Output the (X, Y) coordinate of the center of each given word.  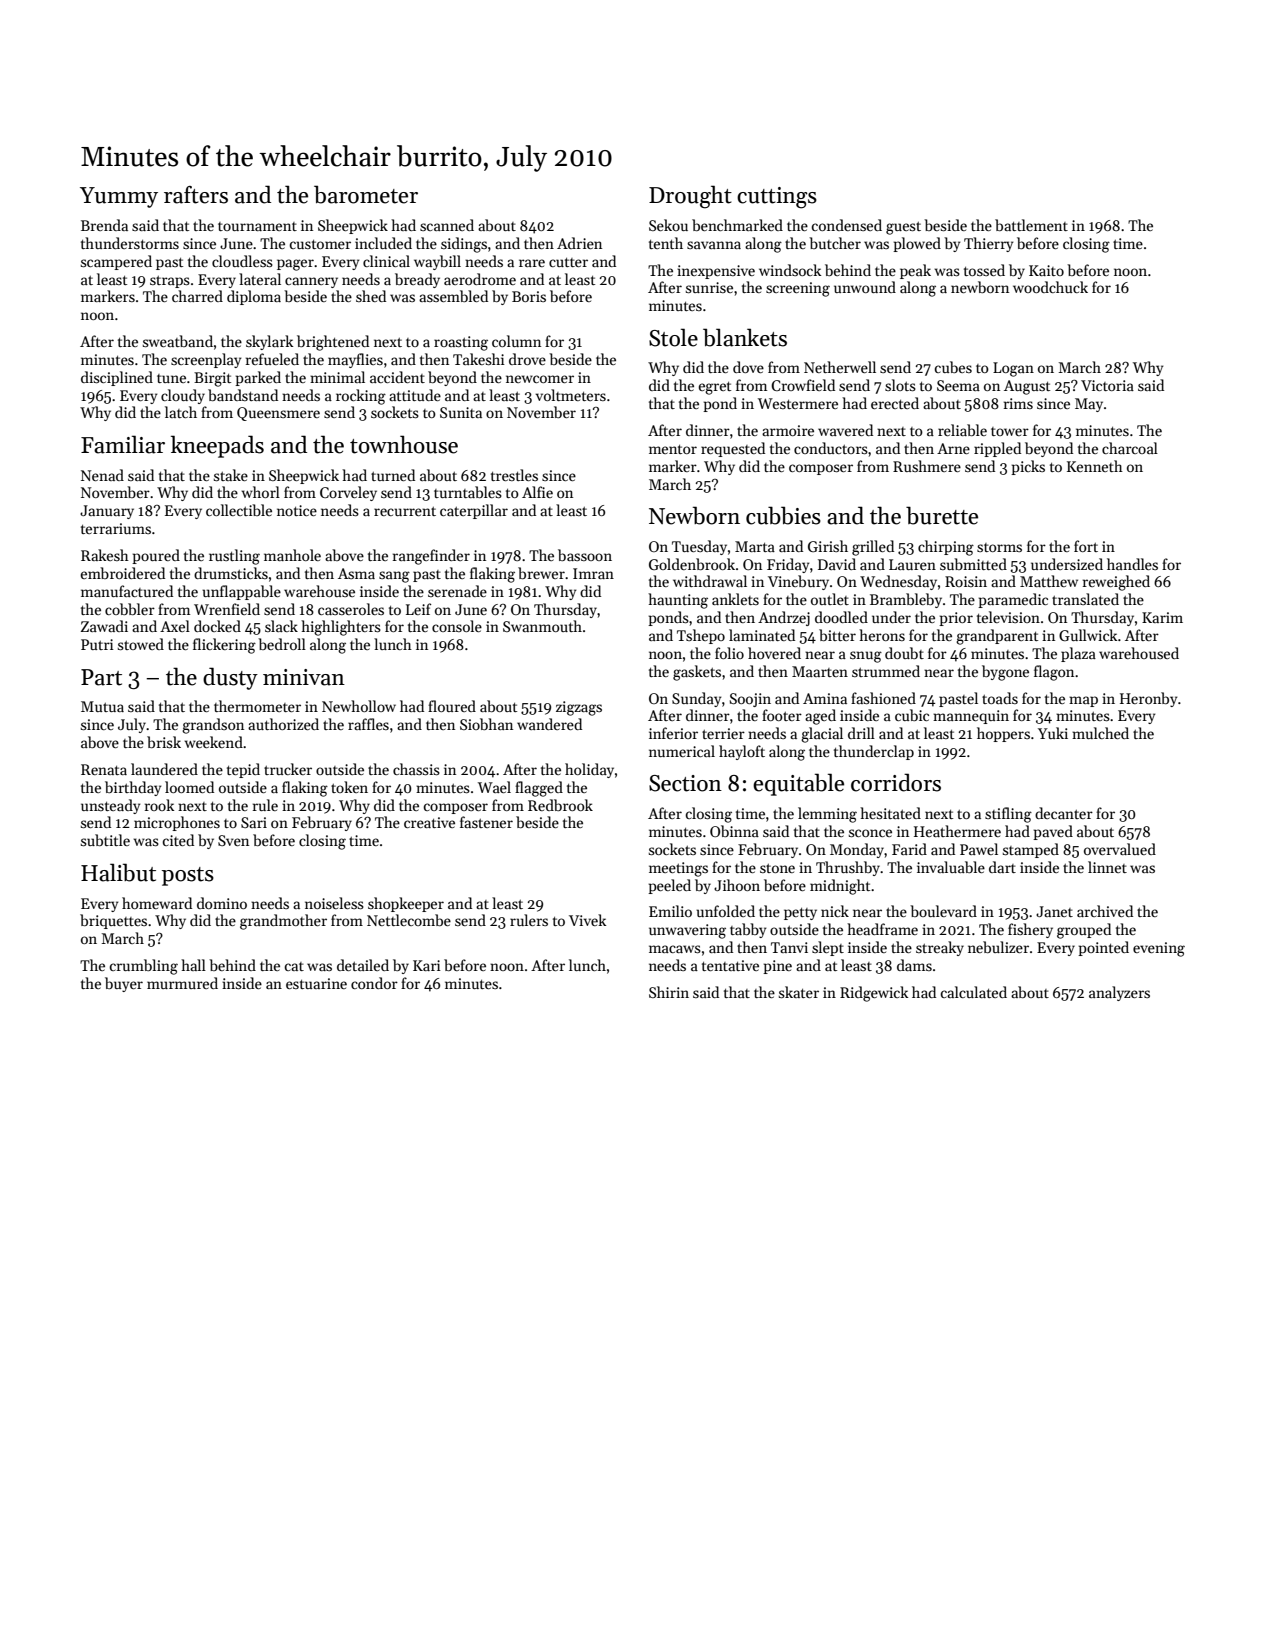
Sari (254, 822)
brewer (541, 573)
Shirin (669, 992)
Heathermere (957, 831)
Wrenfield (227, 609)
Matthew (1049, 581)
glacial (822, 735)
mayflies (355, 360)
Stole (673, 337)
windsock (790, 270)
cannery (311, 282)
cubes (953, 367)
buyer (124, 984)
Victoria (1107, 385)
